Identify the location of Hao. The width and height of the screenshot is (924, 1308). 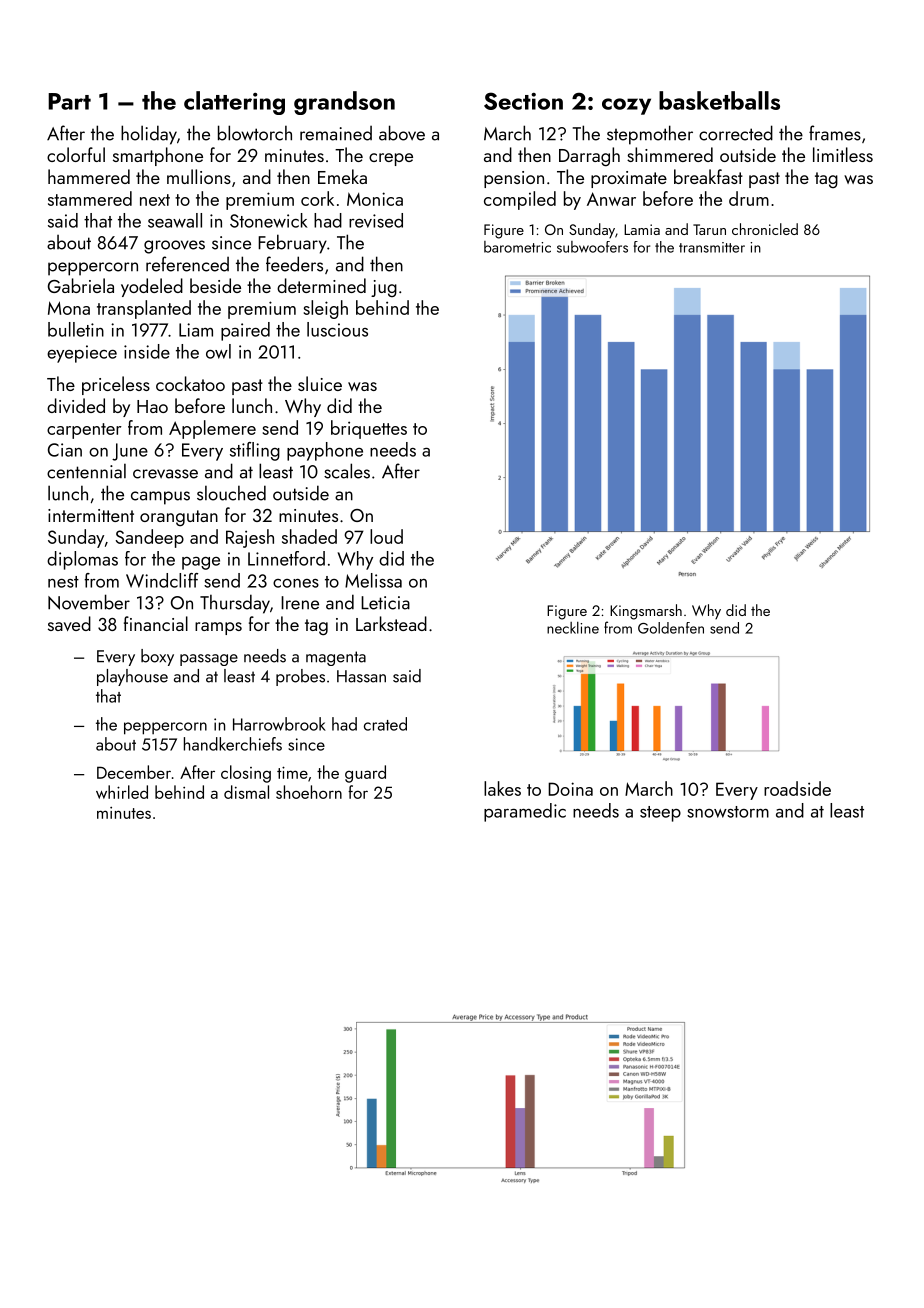
(152, 406).
